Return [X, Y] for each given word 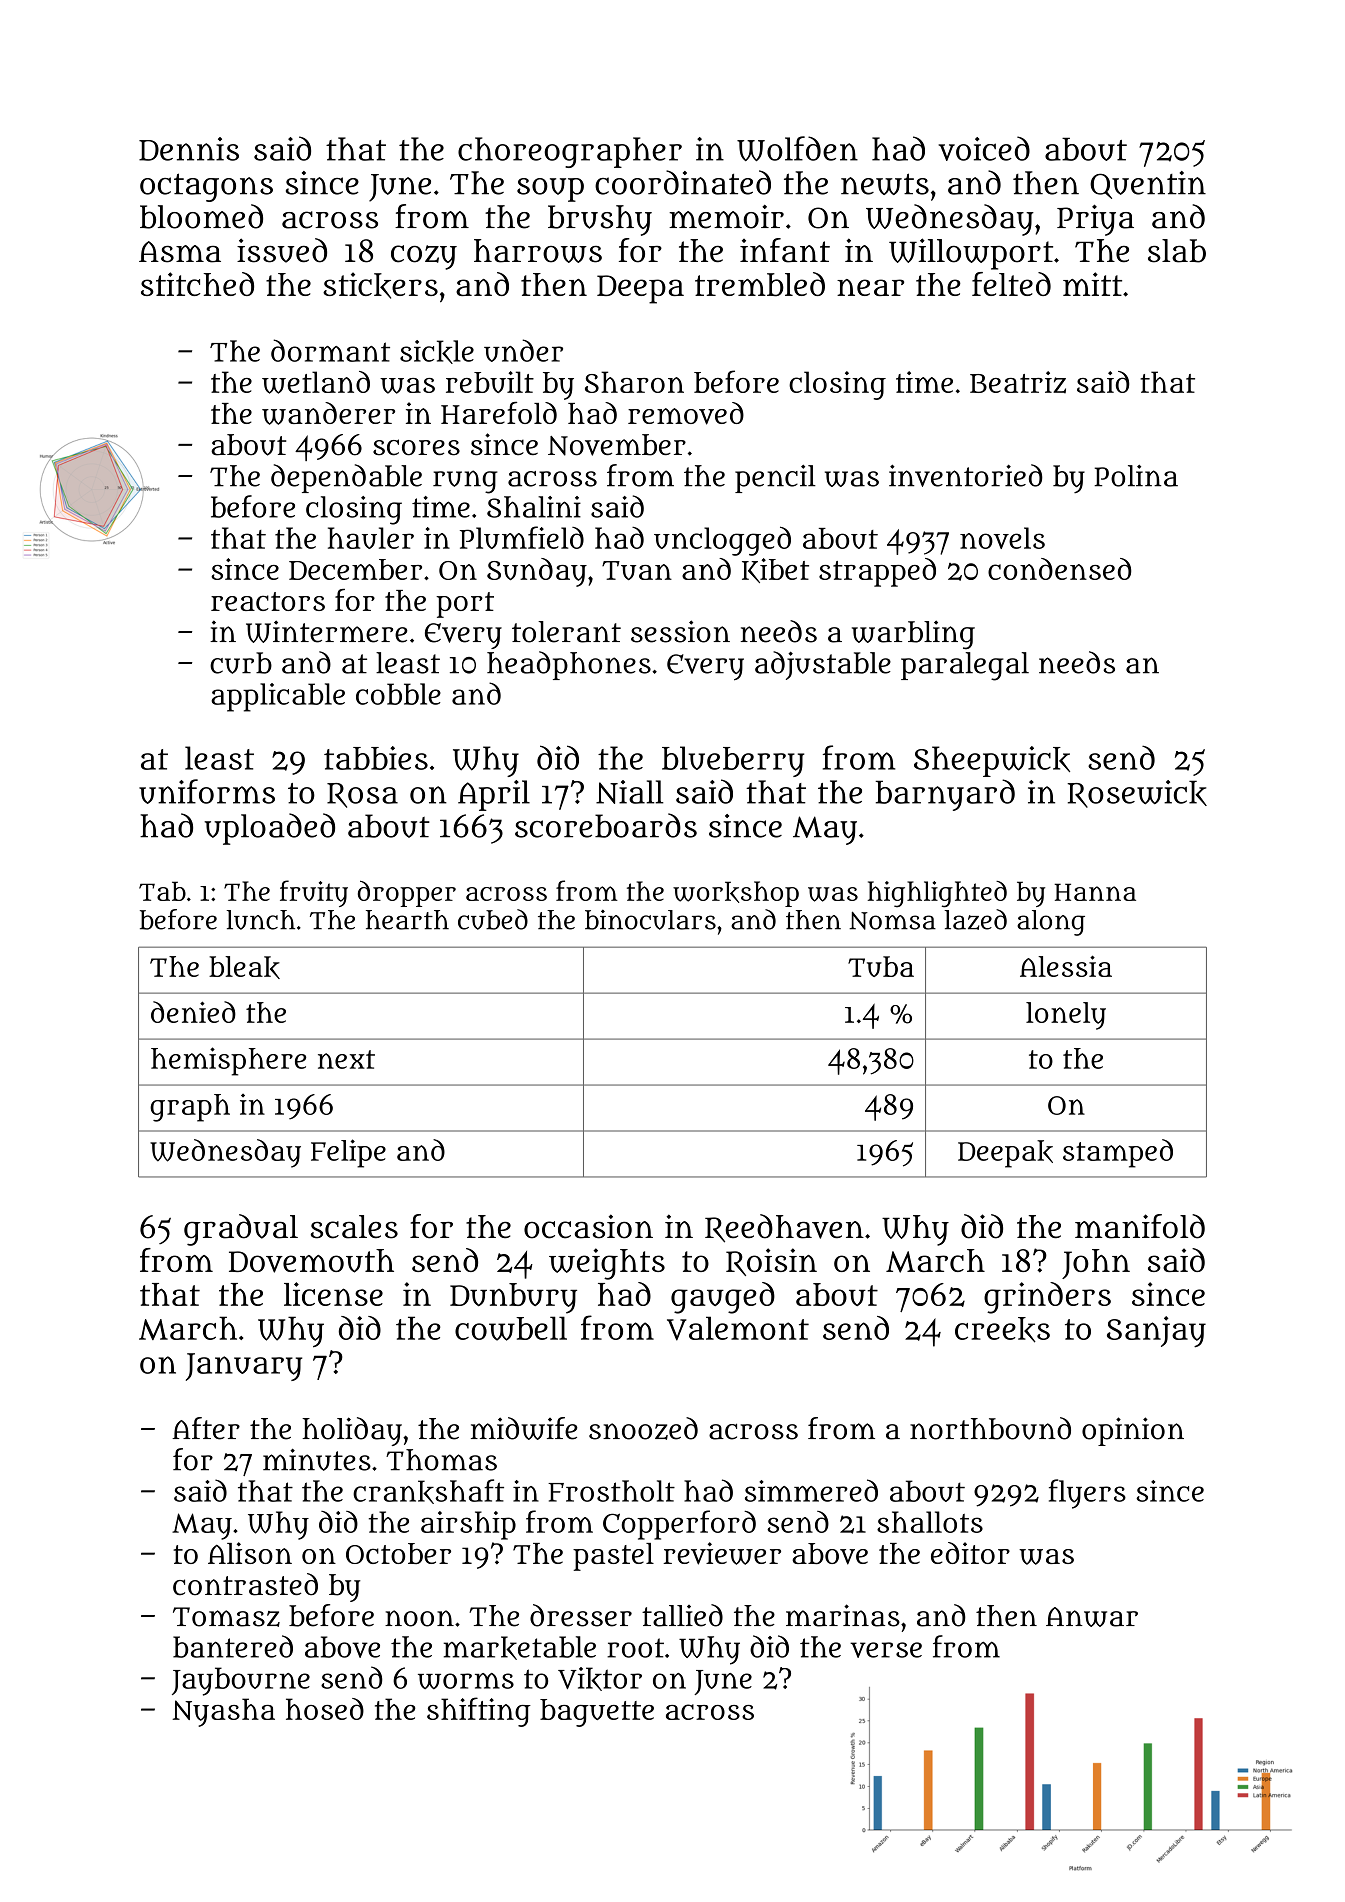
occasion [588, 1226]
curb [241, 663]
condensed [1059, 569]
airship [468, 1525]
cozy [424, 257]
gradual [241, 1230]
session [680, 631]
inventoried [966, 475]
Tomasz [226, 1617]
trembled [760, 284]
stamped [1118, 1153]
